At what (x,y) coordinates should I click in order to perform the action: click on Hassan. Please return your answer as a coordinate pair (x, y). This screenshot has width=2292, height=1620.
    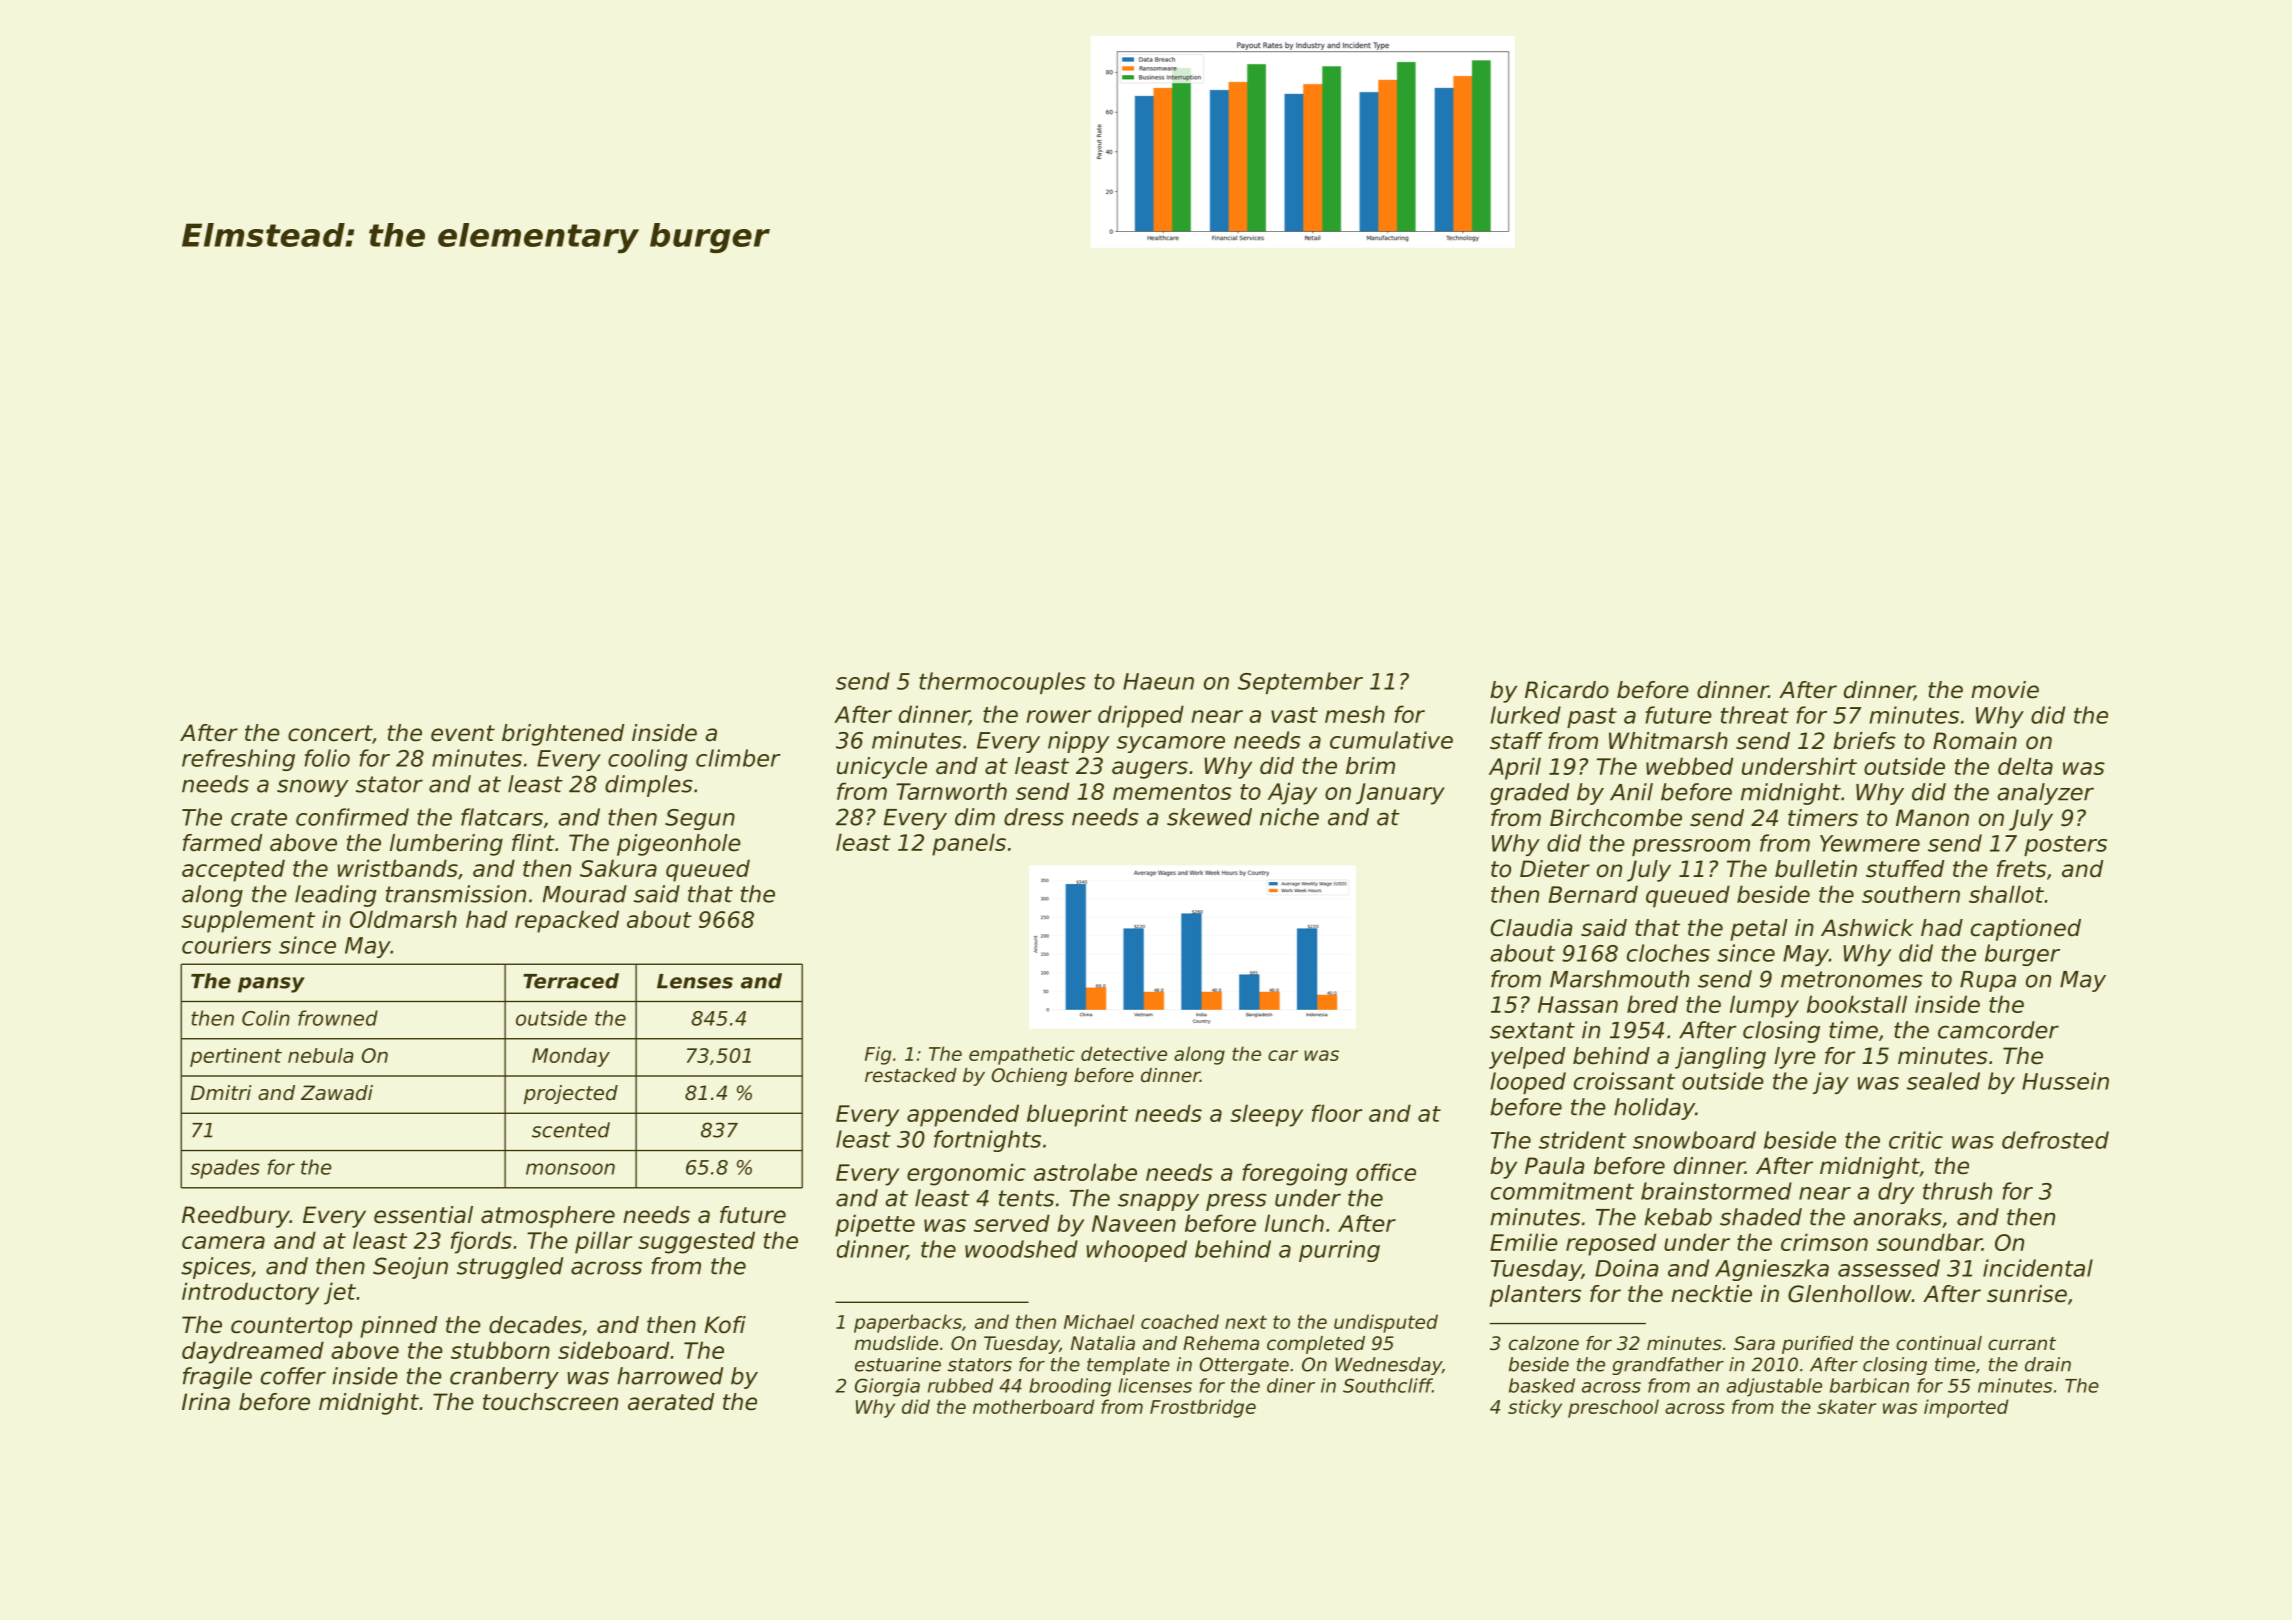
    Looking at the image, I should click on (1578, 1004).
